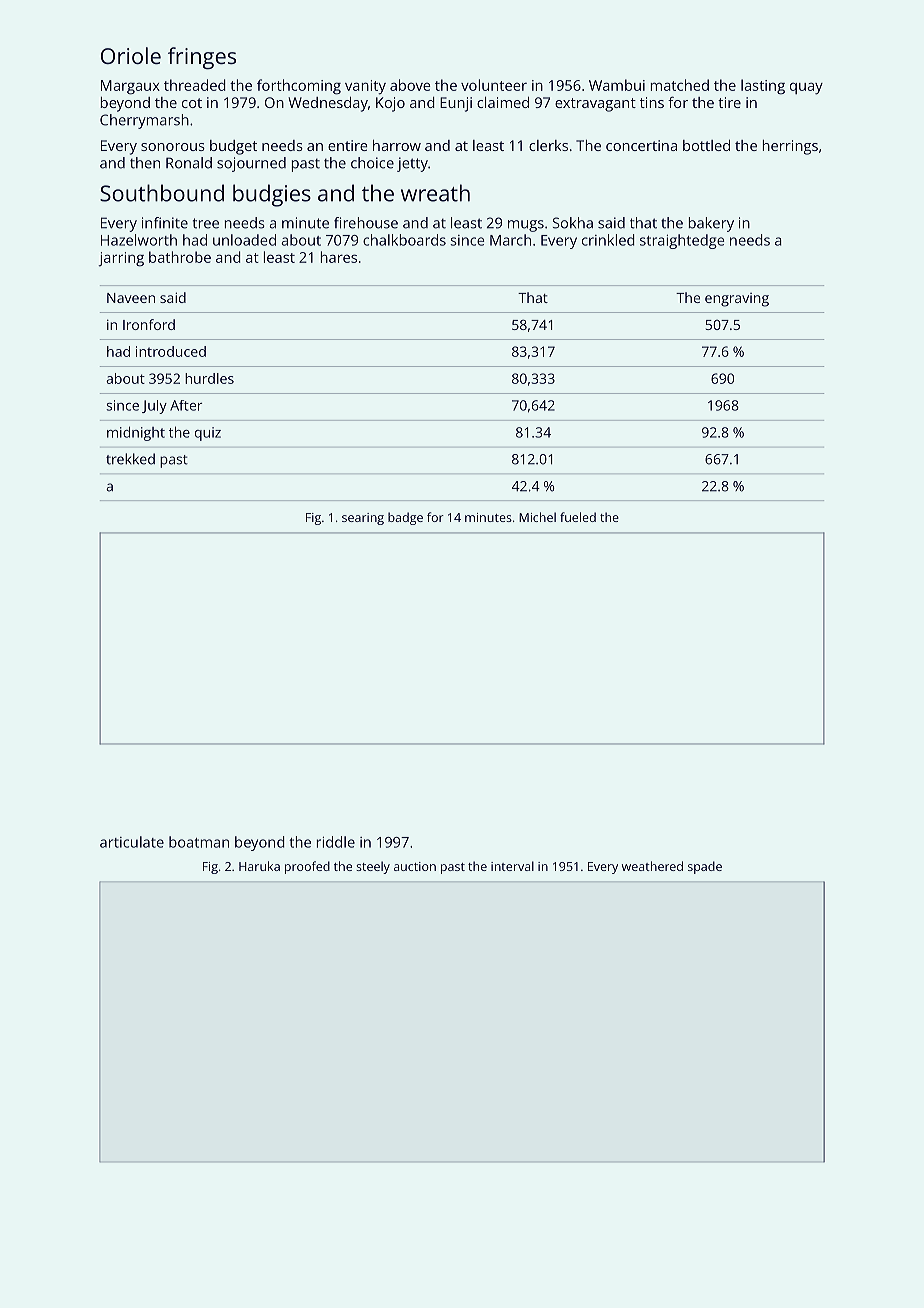 The image size is (924, 1308). What do you see at coordinates (336, 842) in the screenshot?
I see `riddle` at bounding box center [336, 842].
